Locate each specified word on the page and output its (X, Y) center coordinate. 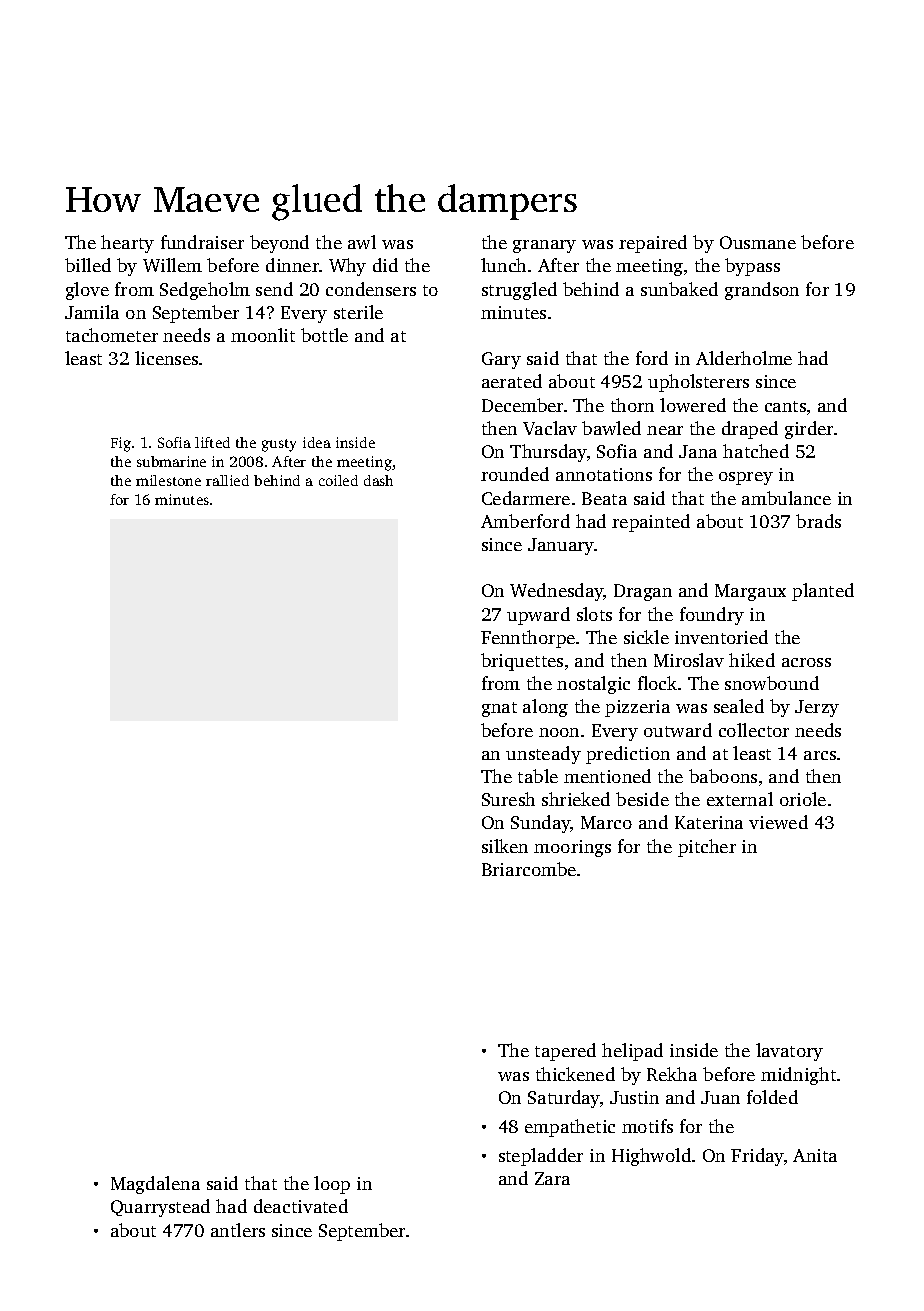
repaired (653, 244)
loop (332, 1185)
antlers (238, 1230)
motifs (647, 1126)
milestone (168, 480)
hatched (756, 451)
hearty (127, 244)
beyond (279, 244)
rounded (515, 474)
